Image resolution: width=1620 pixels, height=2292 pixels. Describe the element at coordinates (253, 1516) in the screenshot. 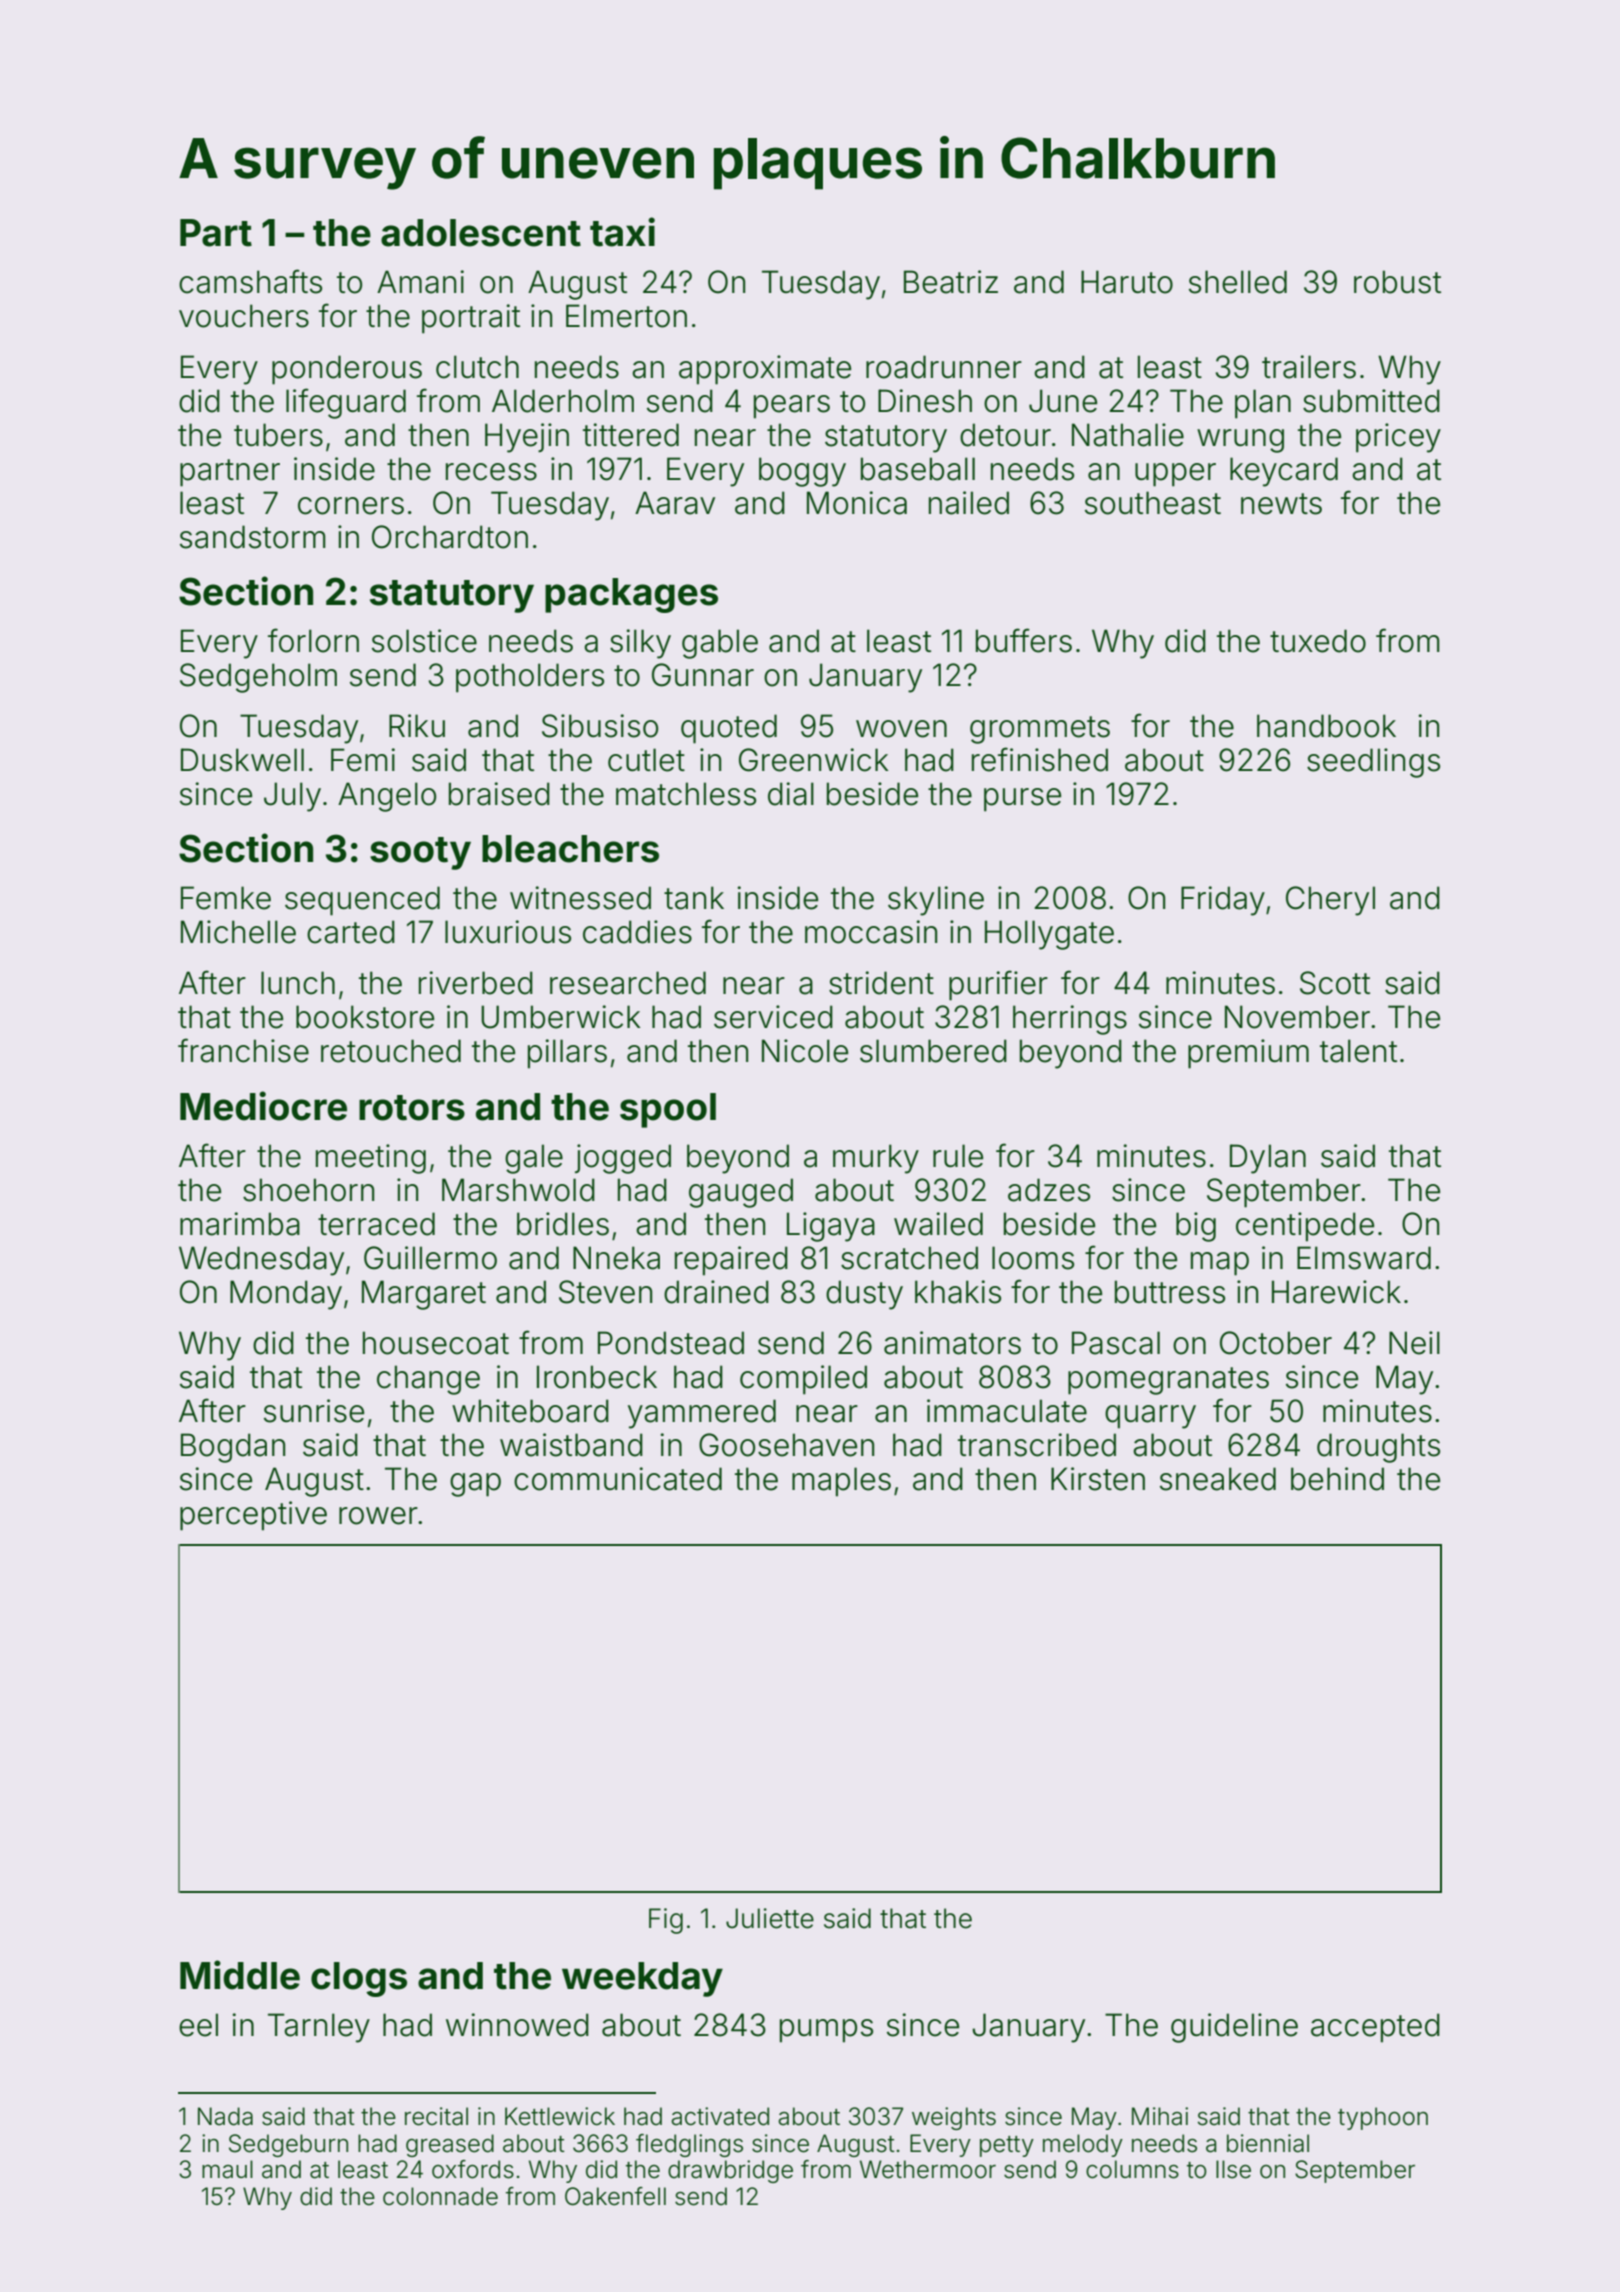

I see `perceptive` at that location.
